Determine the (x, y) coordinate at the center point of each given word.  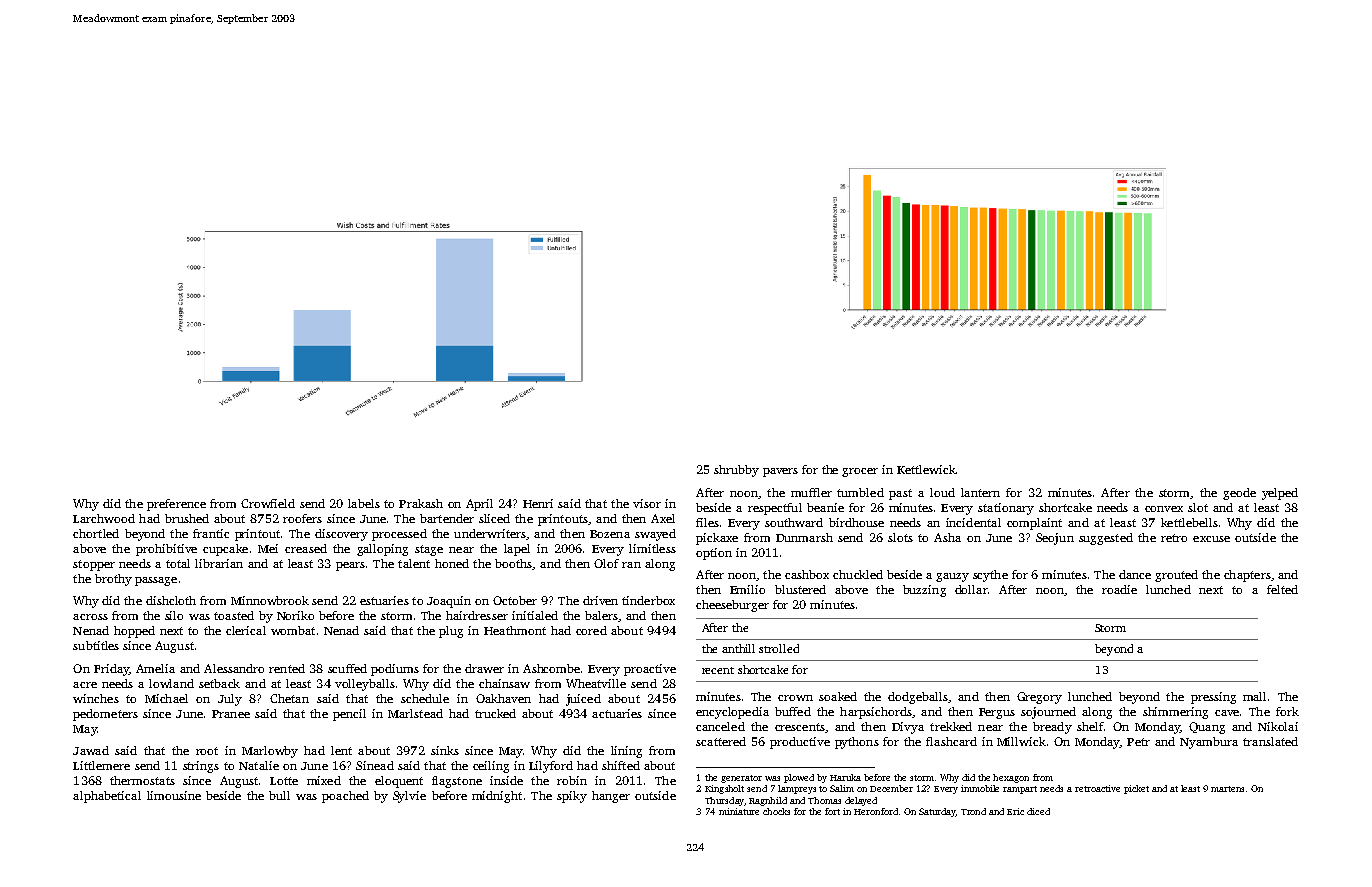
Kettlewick (926, 469)
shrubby (736, 471)
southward (794, 522)
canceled (720, 726)
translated (1270, 741)
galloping (382, 550)
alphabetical (107, 797)
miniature (739, 811)
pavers (780, 472)
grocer (860, 472)
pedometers (105, 715)
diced (1038, 811)
